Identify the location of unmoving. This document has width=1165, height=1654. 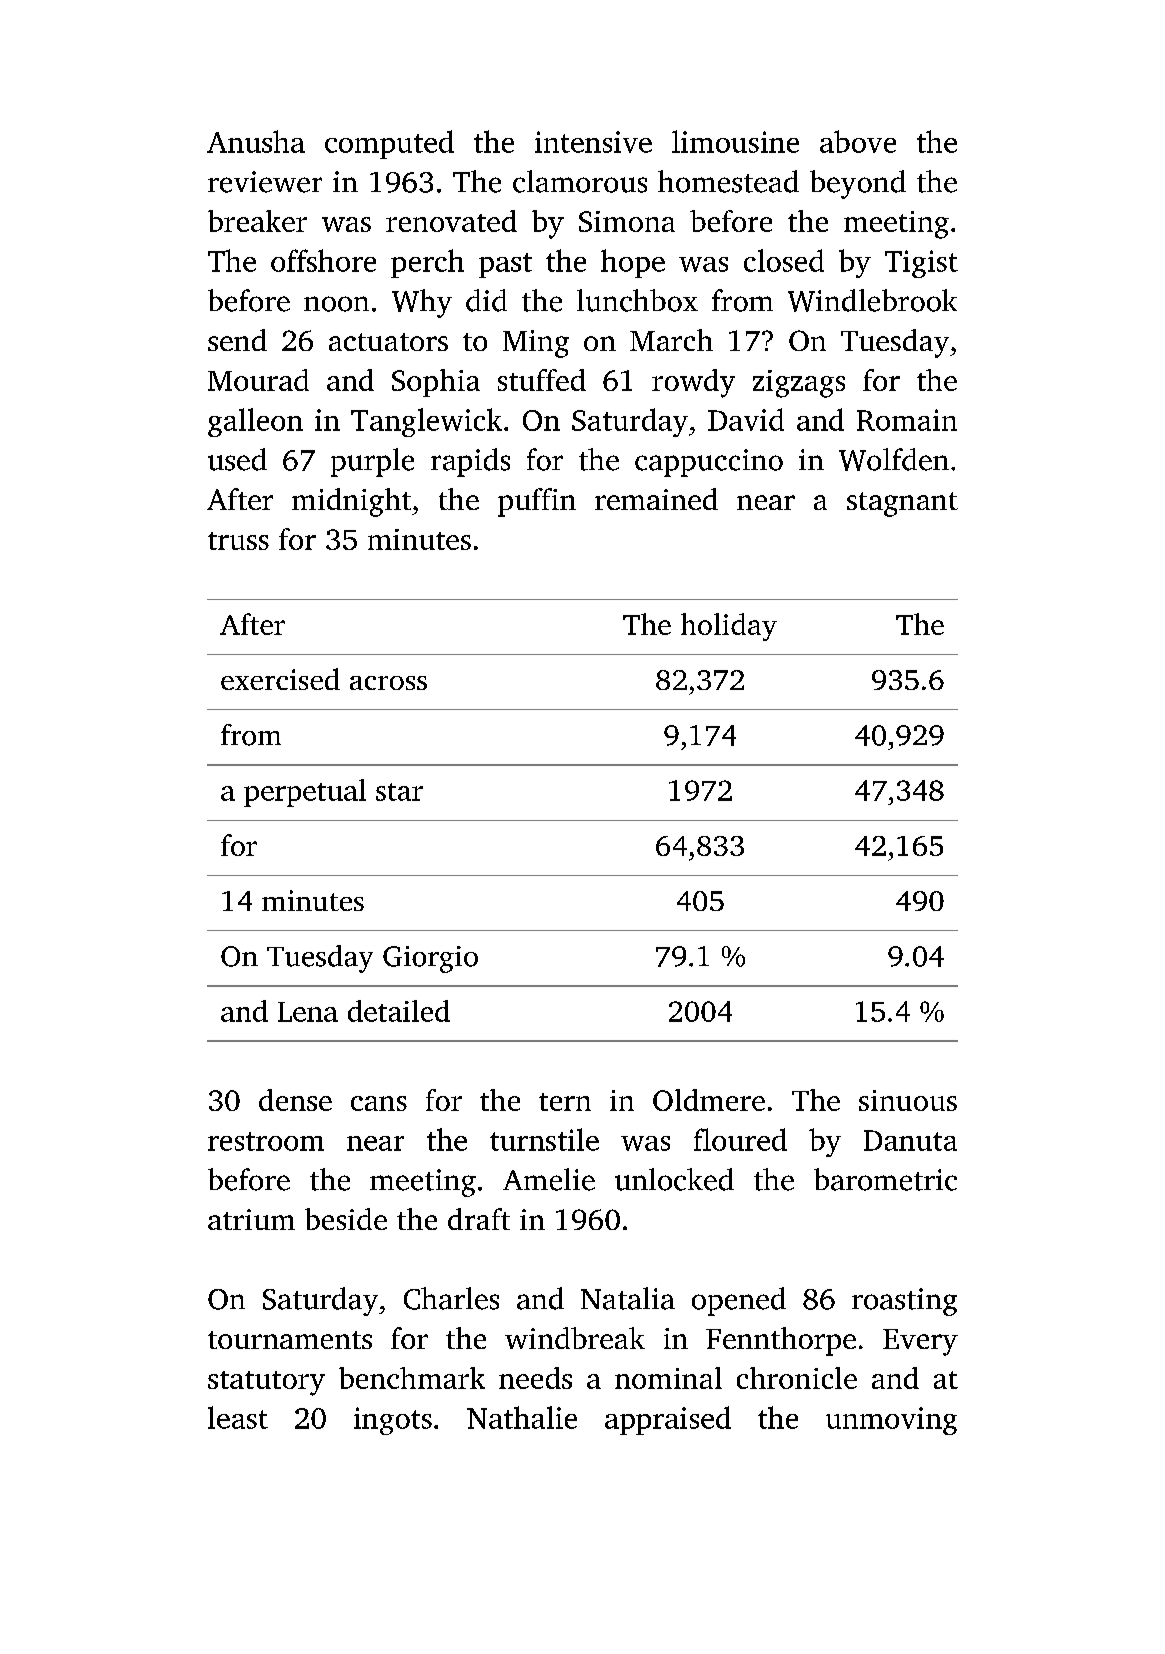
(891, 1421).
